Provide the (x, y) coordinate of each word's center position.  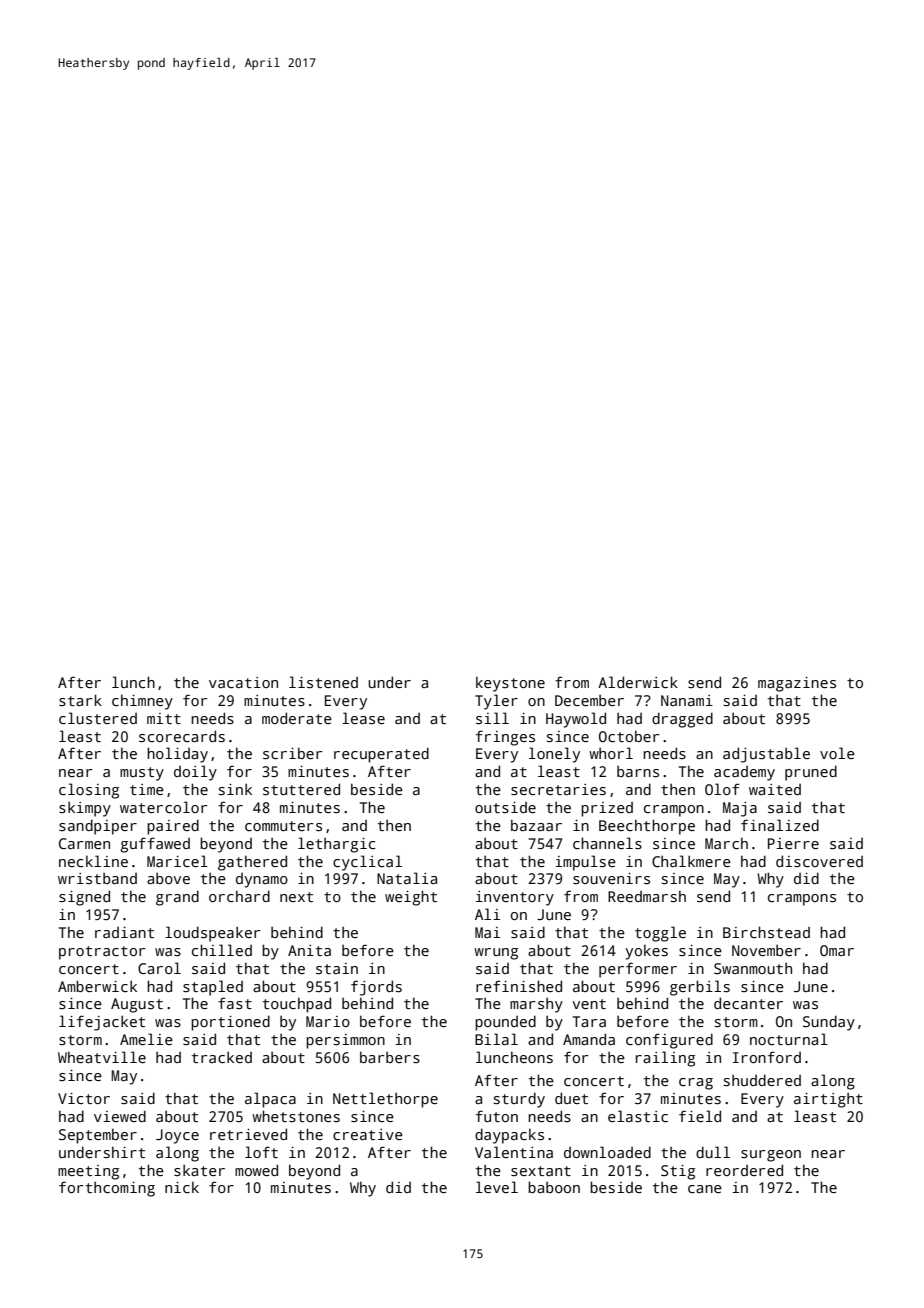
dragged (682, 720)
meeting (88, 1172)
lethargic (336, 845)
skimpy (85, 809)
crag (696, 1084)
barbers (390, 1057)
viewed (120, 1116)
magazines (797, 684)
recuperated (381, 755)
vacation (243, 682)
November (766, 950)
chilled (222, 950)
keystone (510, 684)
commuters (283, 826)
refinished (519, 986)
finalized (780, 825)
